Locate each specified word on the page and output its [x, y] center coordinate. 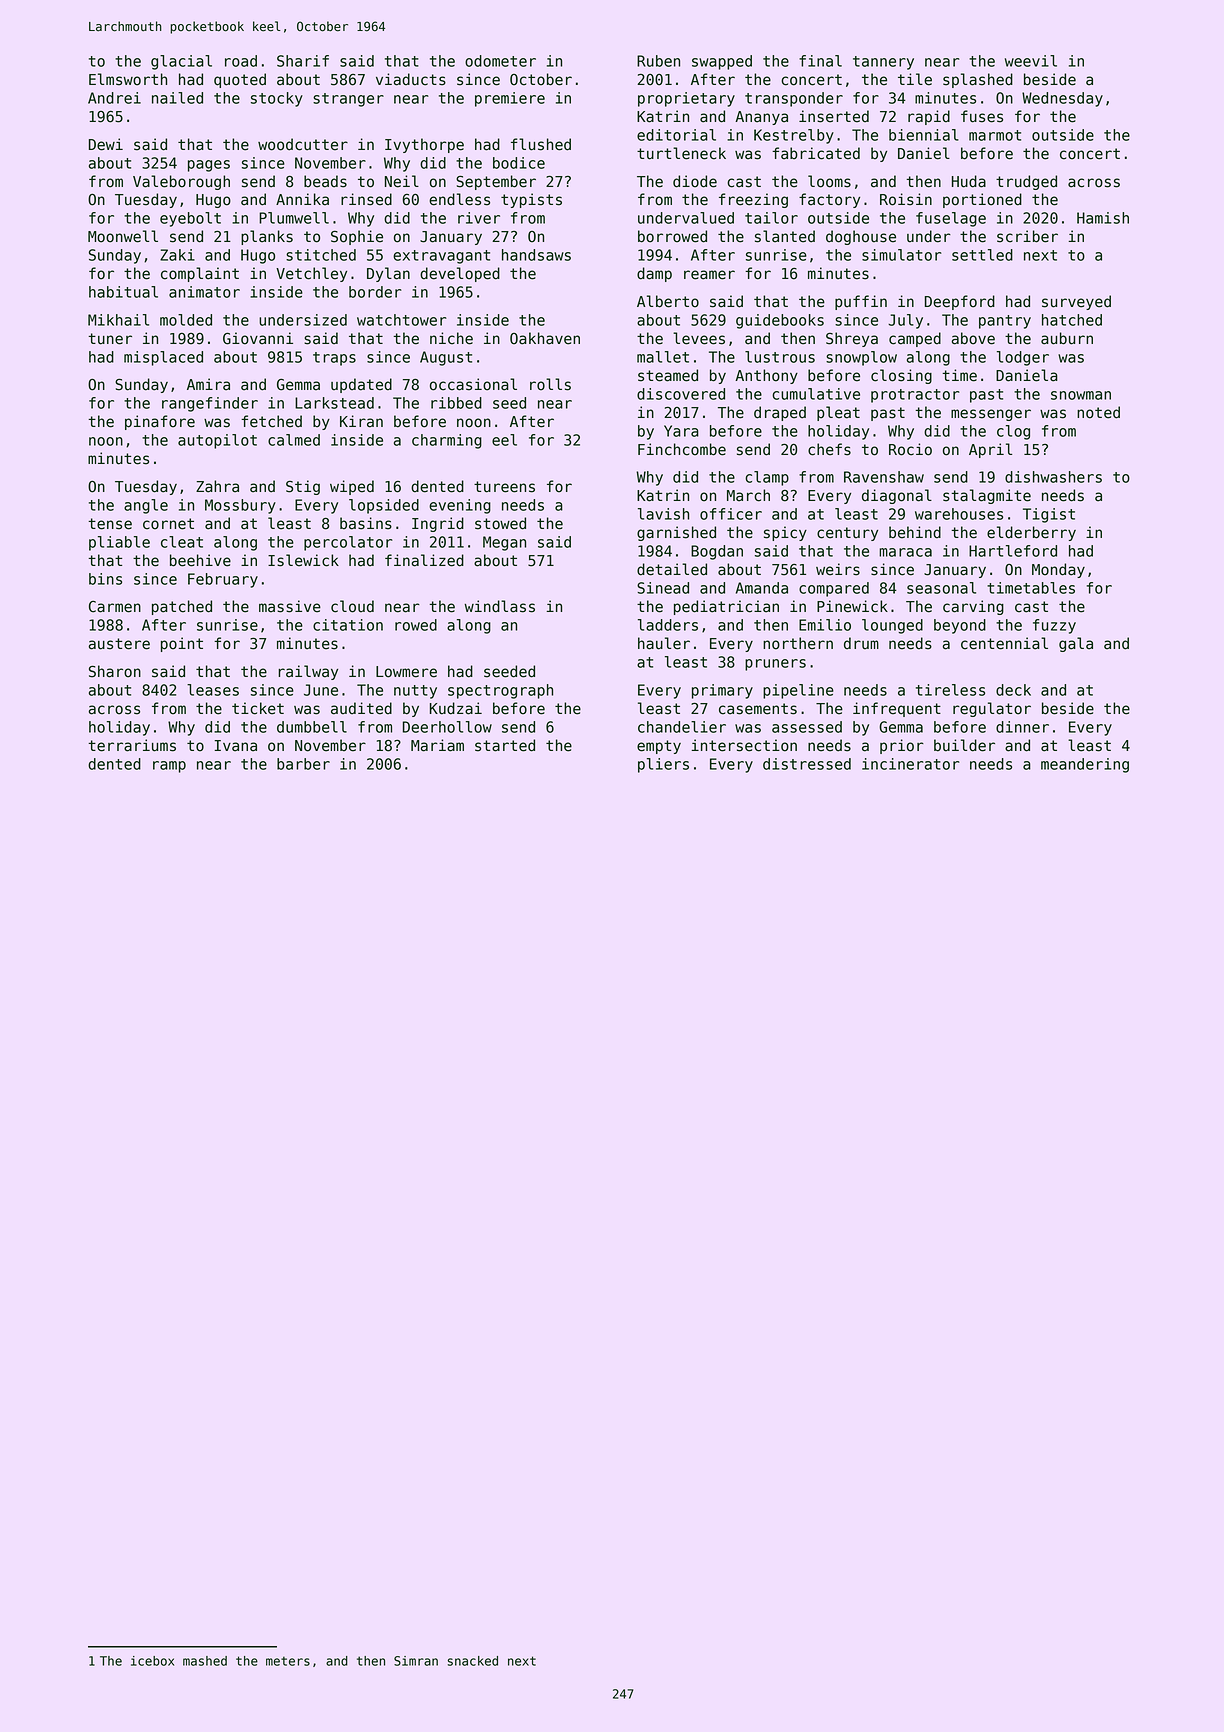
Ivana [236, 746]
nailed [177, 98]
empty [659, 747]
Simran [416, 1661]
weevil [1031, 61]
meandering [1085, 765]
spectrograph [500, 691]
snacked [473, 1661]
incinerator [911, 764]
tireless [950, 690]
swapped [722, 62]
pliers [663, 765]
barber [303, 764]
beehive [200, 560]
